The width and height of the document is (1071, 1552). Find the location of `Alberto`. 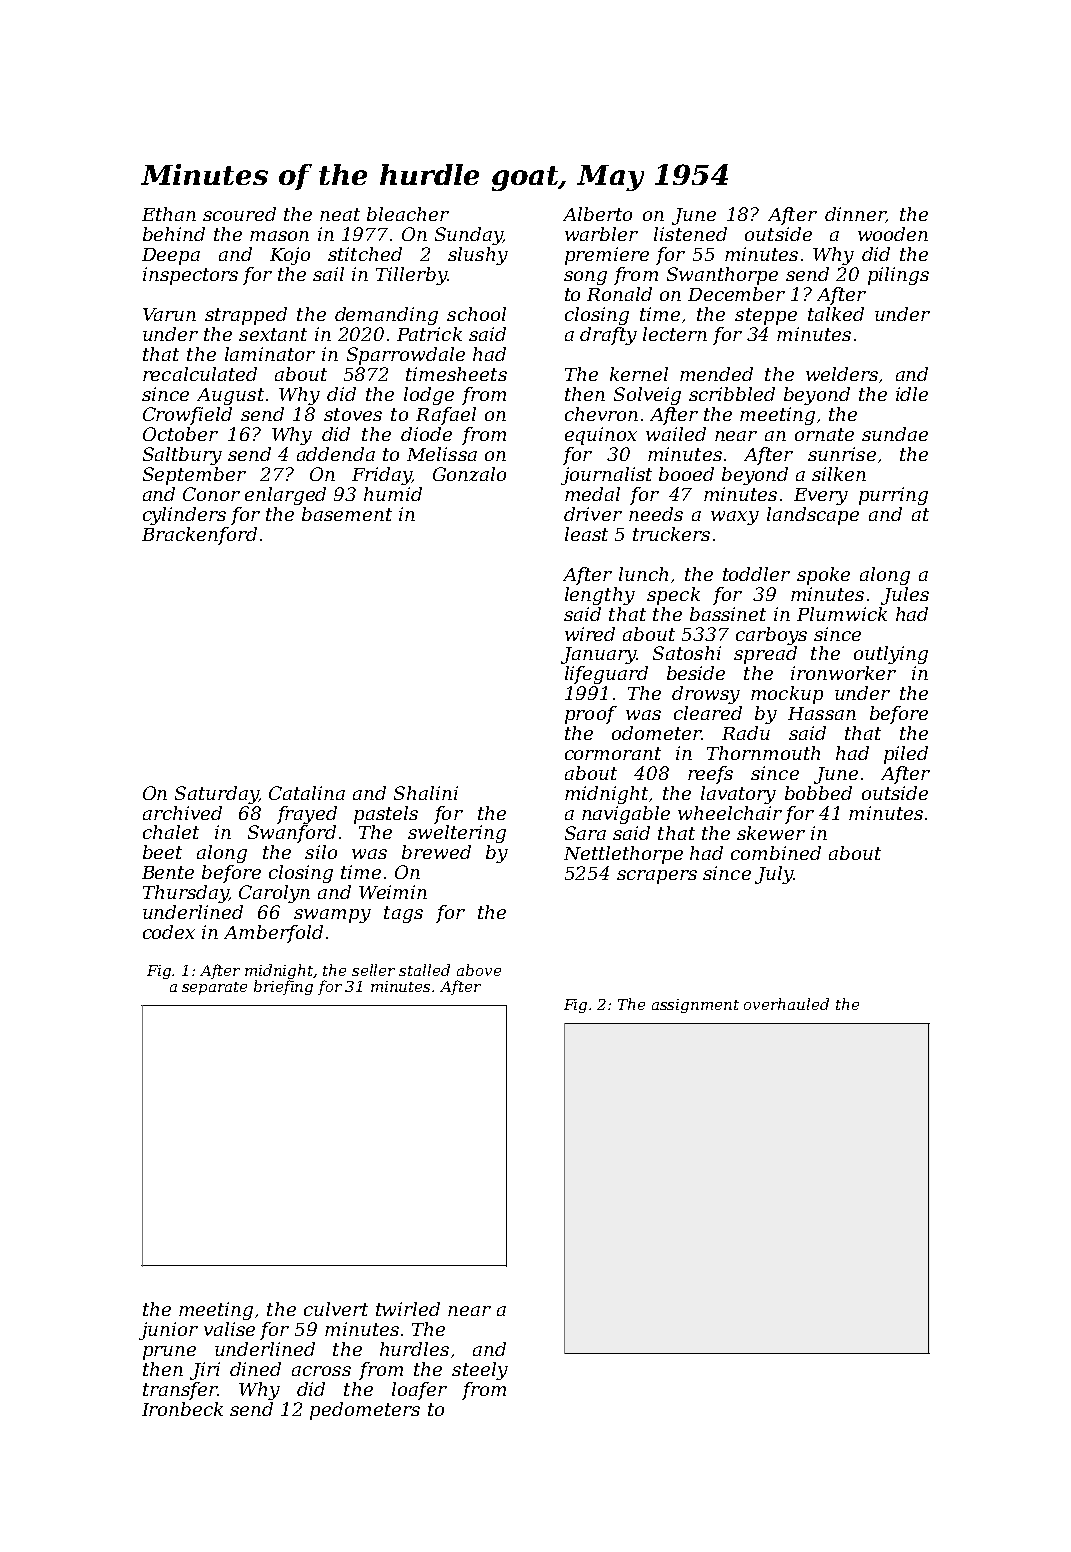

Alberto is located at coordinates (597, 214).
